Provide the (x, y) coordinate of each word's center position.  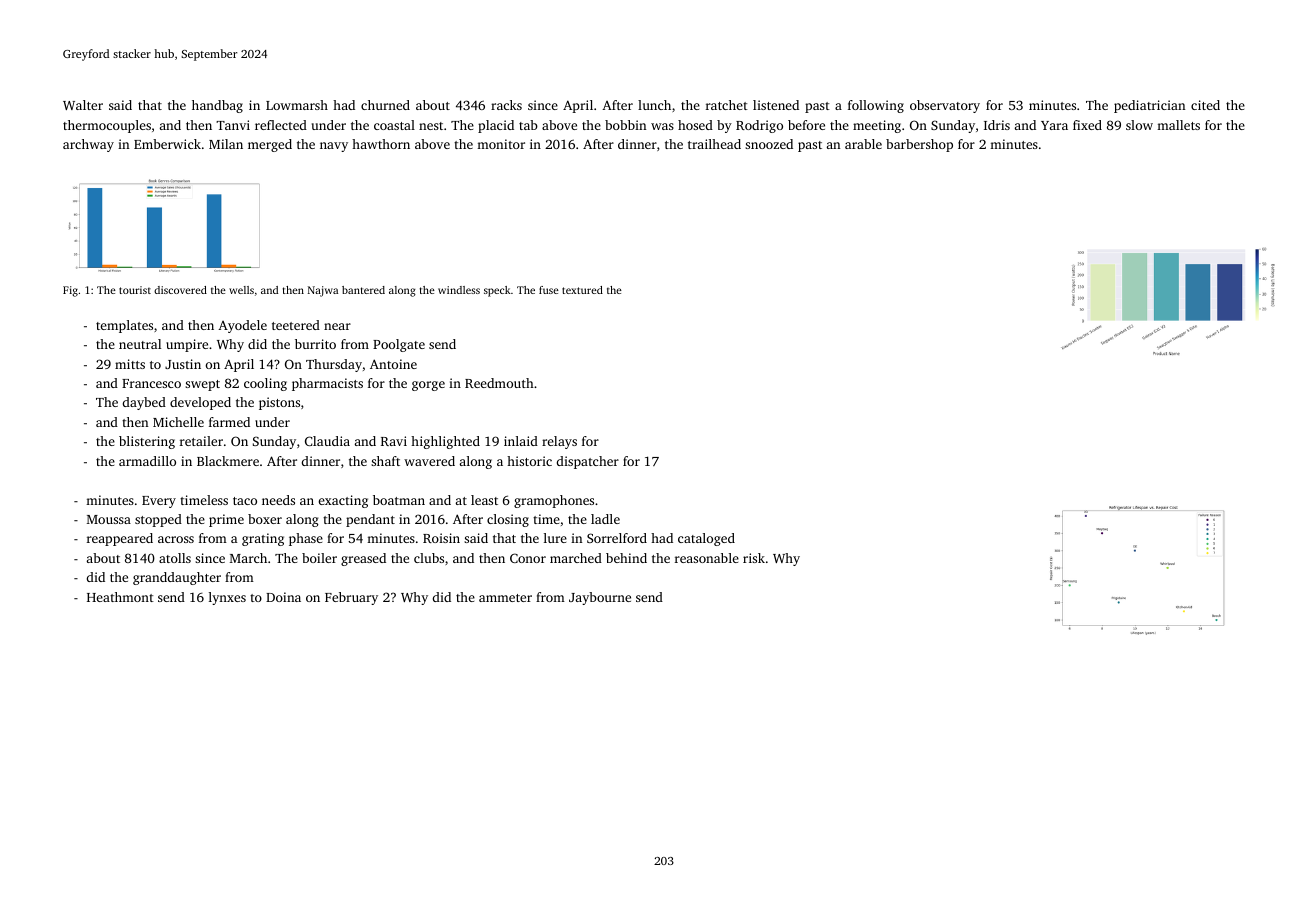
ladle (605, 519)
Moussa (109, 519)
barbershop (919, 145)
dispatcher (588, 462)
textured (582, 290)
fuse (549, 290)
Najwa (323, 291)
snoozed (769, 144)
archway (88, 145)
